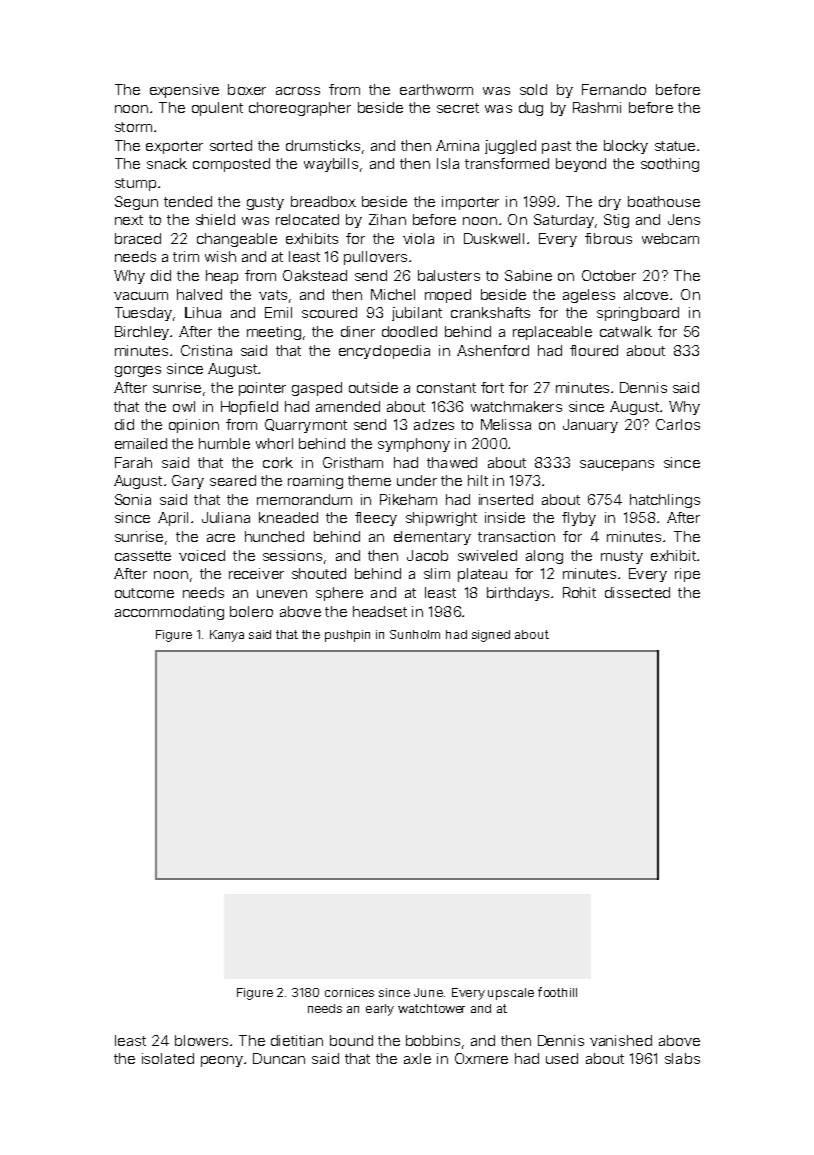 This document has height=1155, width=814. Describe the element at coordinates (265, 203) in the document. I see `gusty` at that location.
